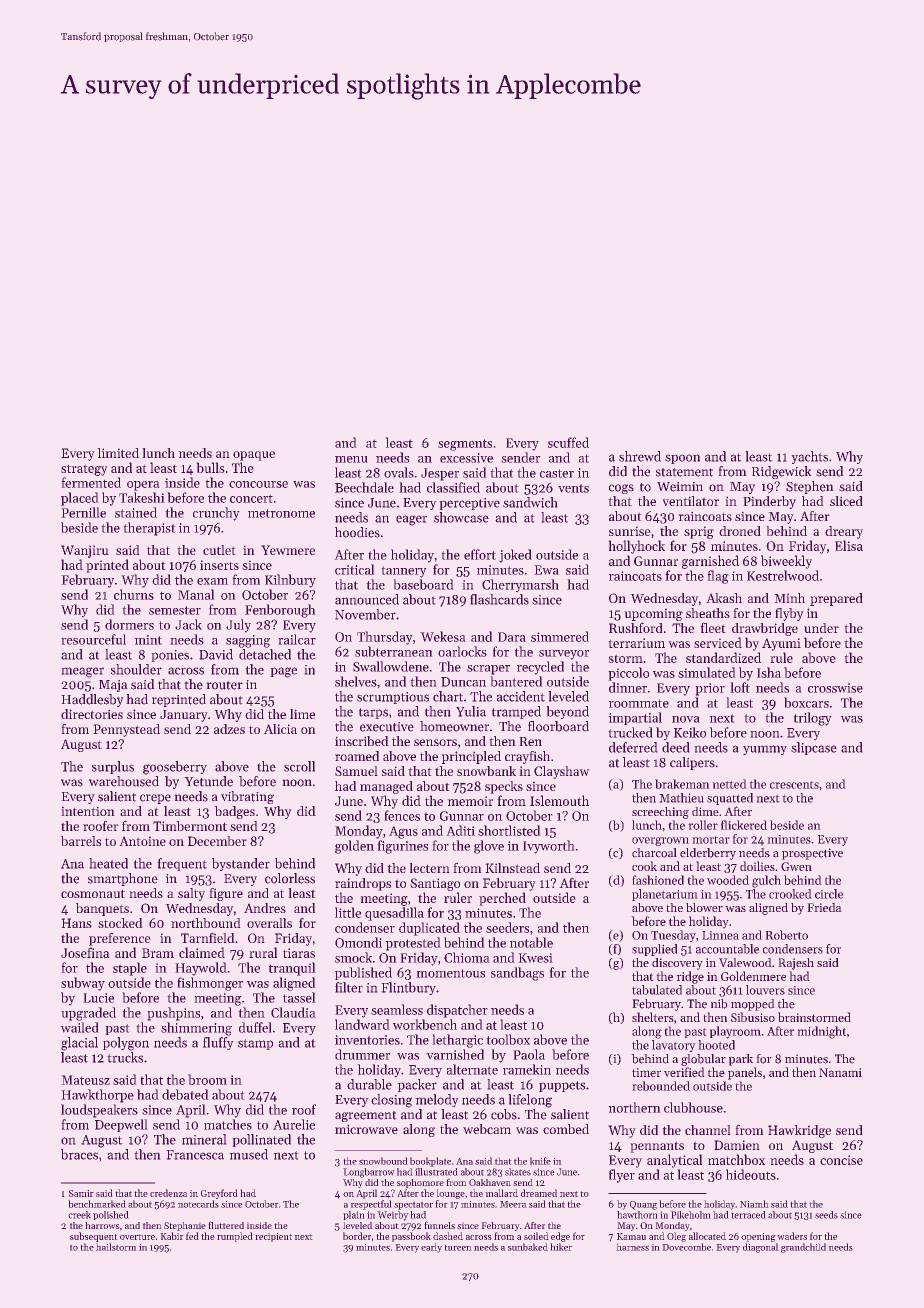  I want to click on midnight, so click(821, 1032).
